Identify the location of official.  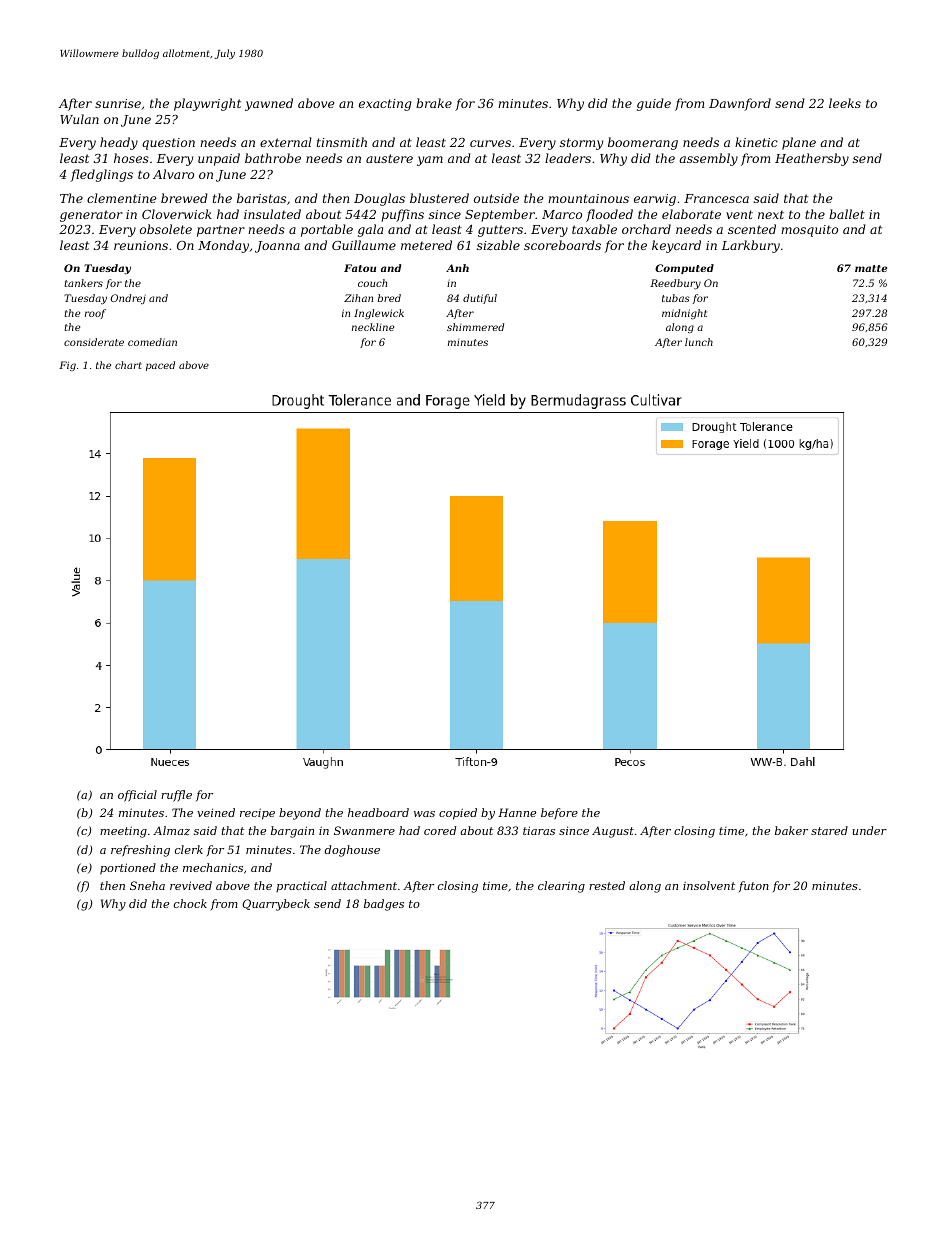
(137, 796).
